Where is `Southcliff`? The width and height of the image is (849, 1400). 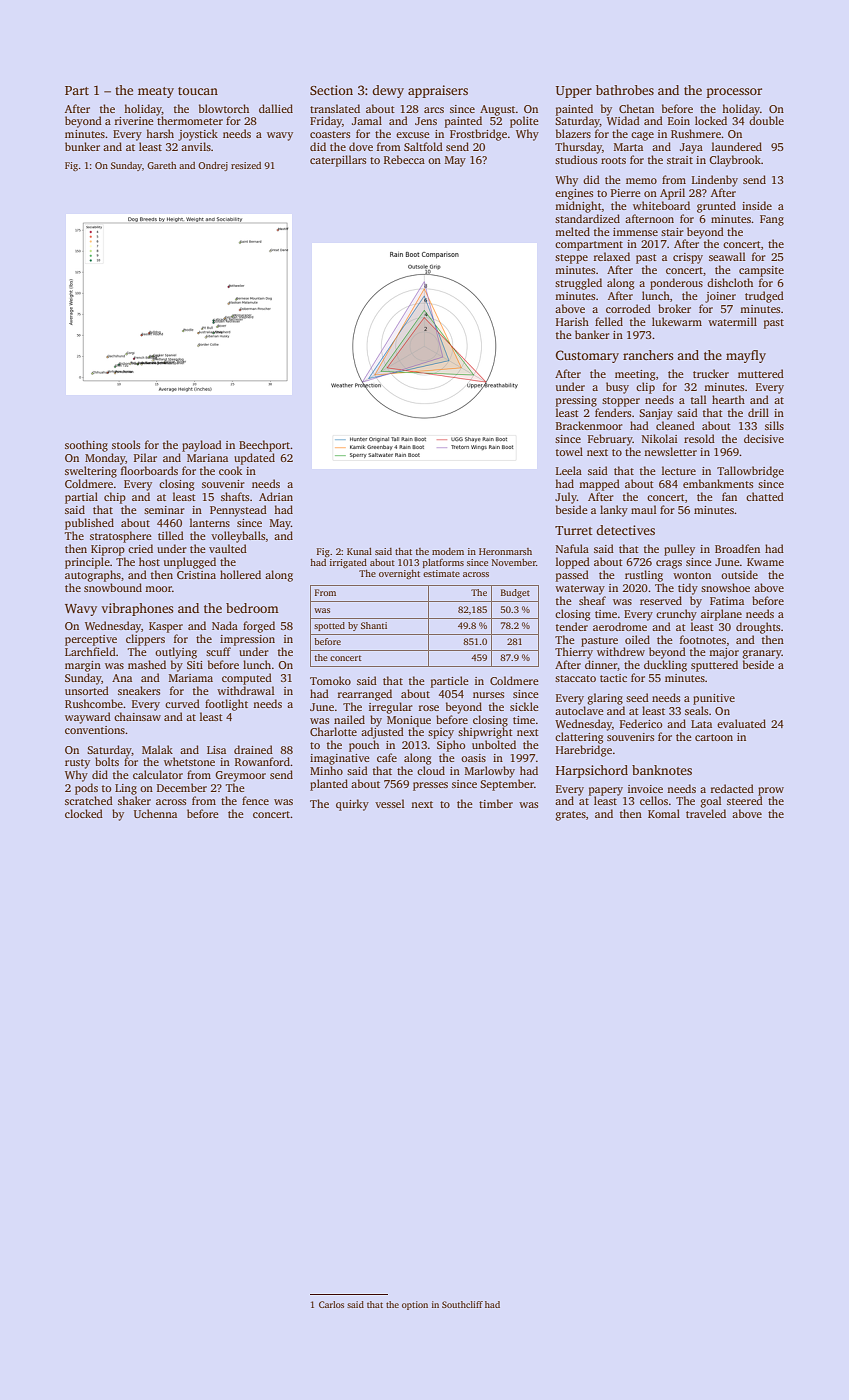 Southcliff is located at coordinates (462, 1304).
